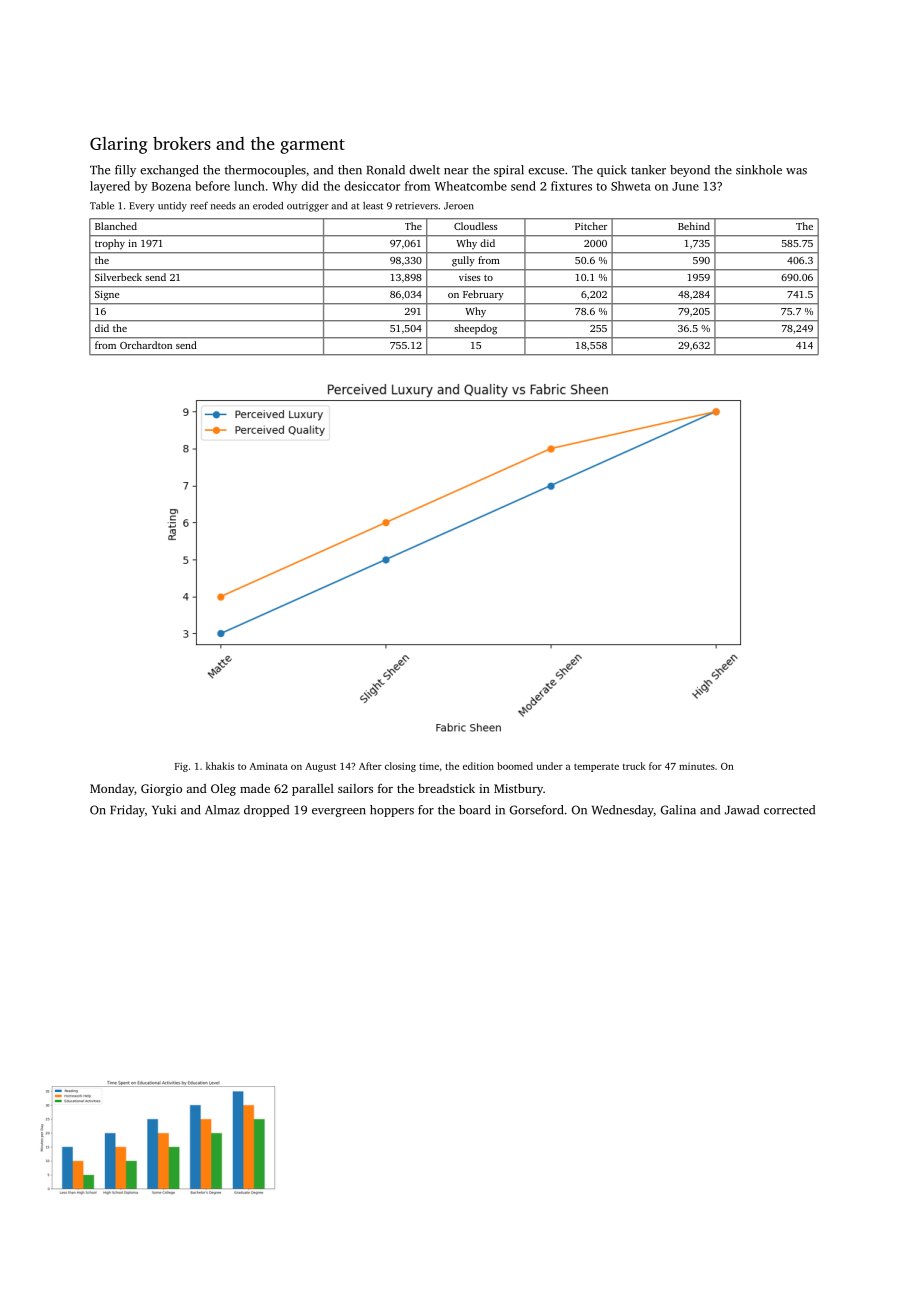  I want to click on vises, so click(470, 277).
